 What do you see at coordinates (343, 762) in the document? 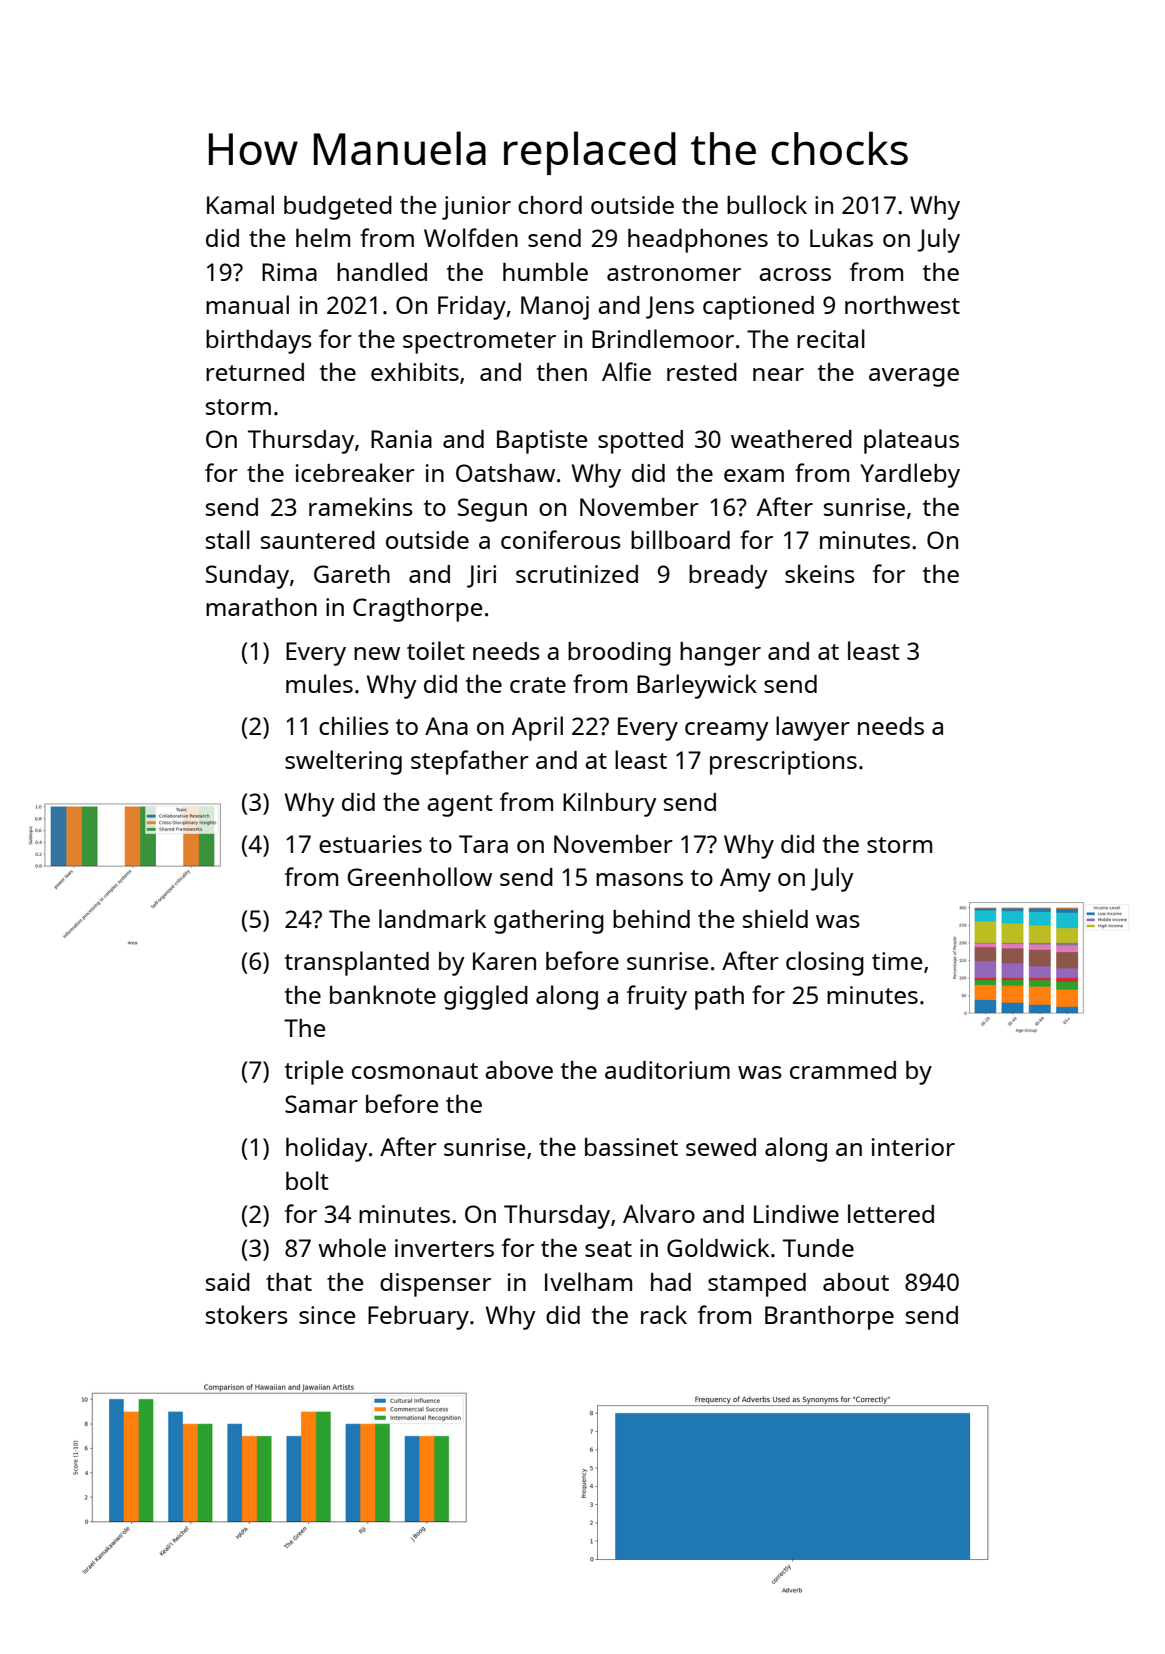
I see `sweltering` at bounding box center [343, 762].
